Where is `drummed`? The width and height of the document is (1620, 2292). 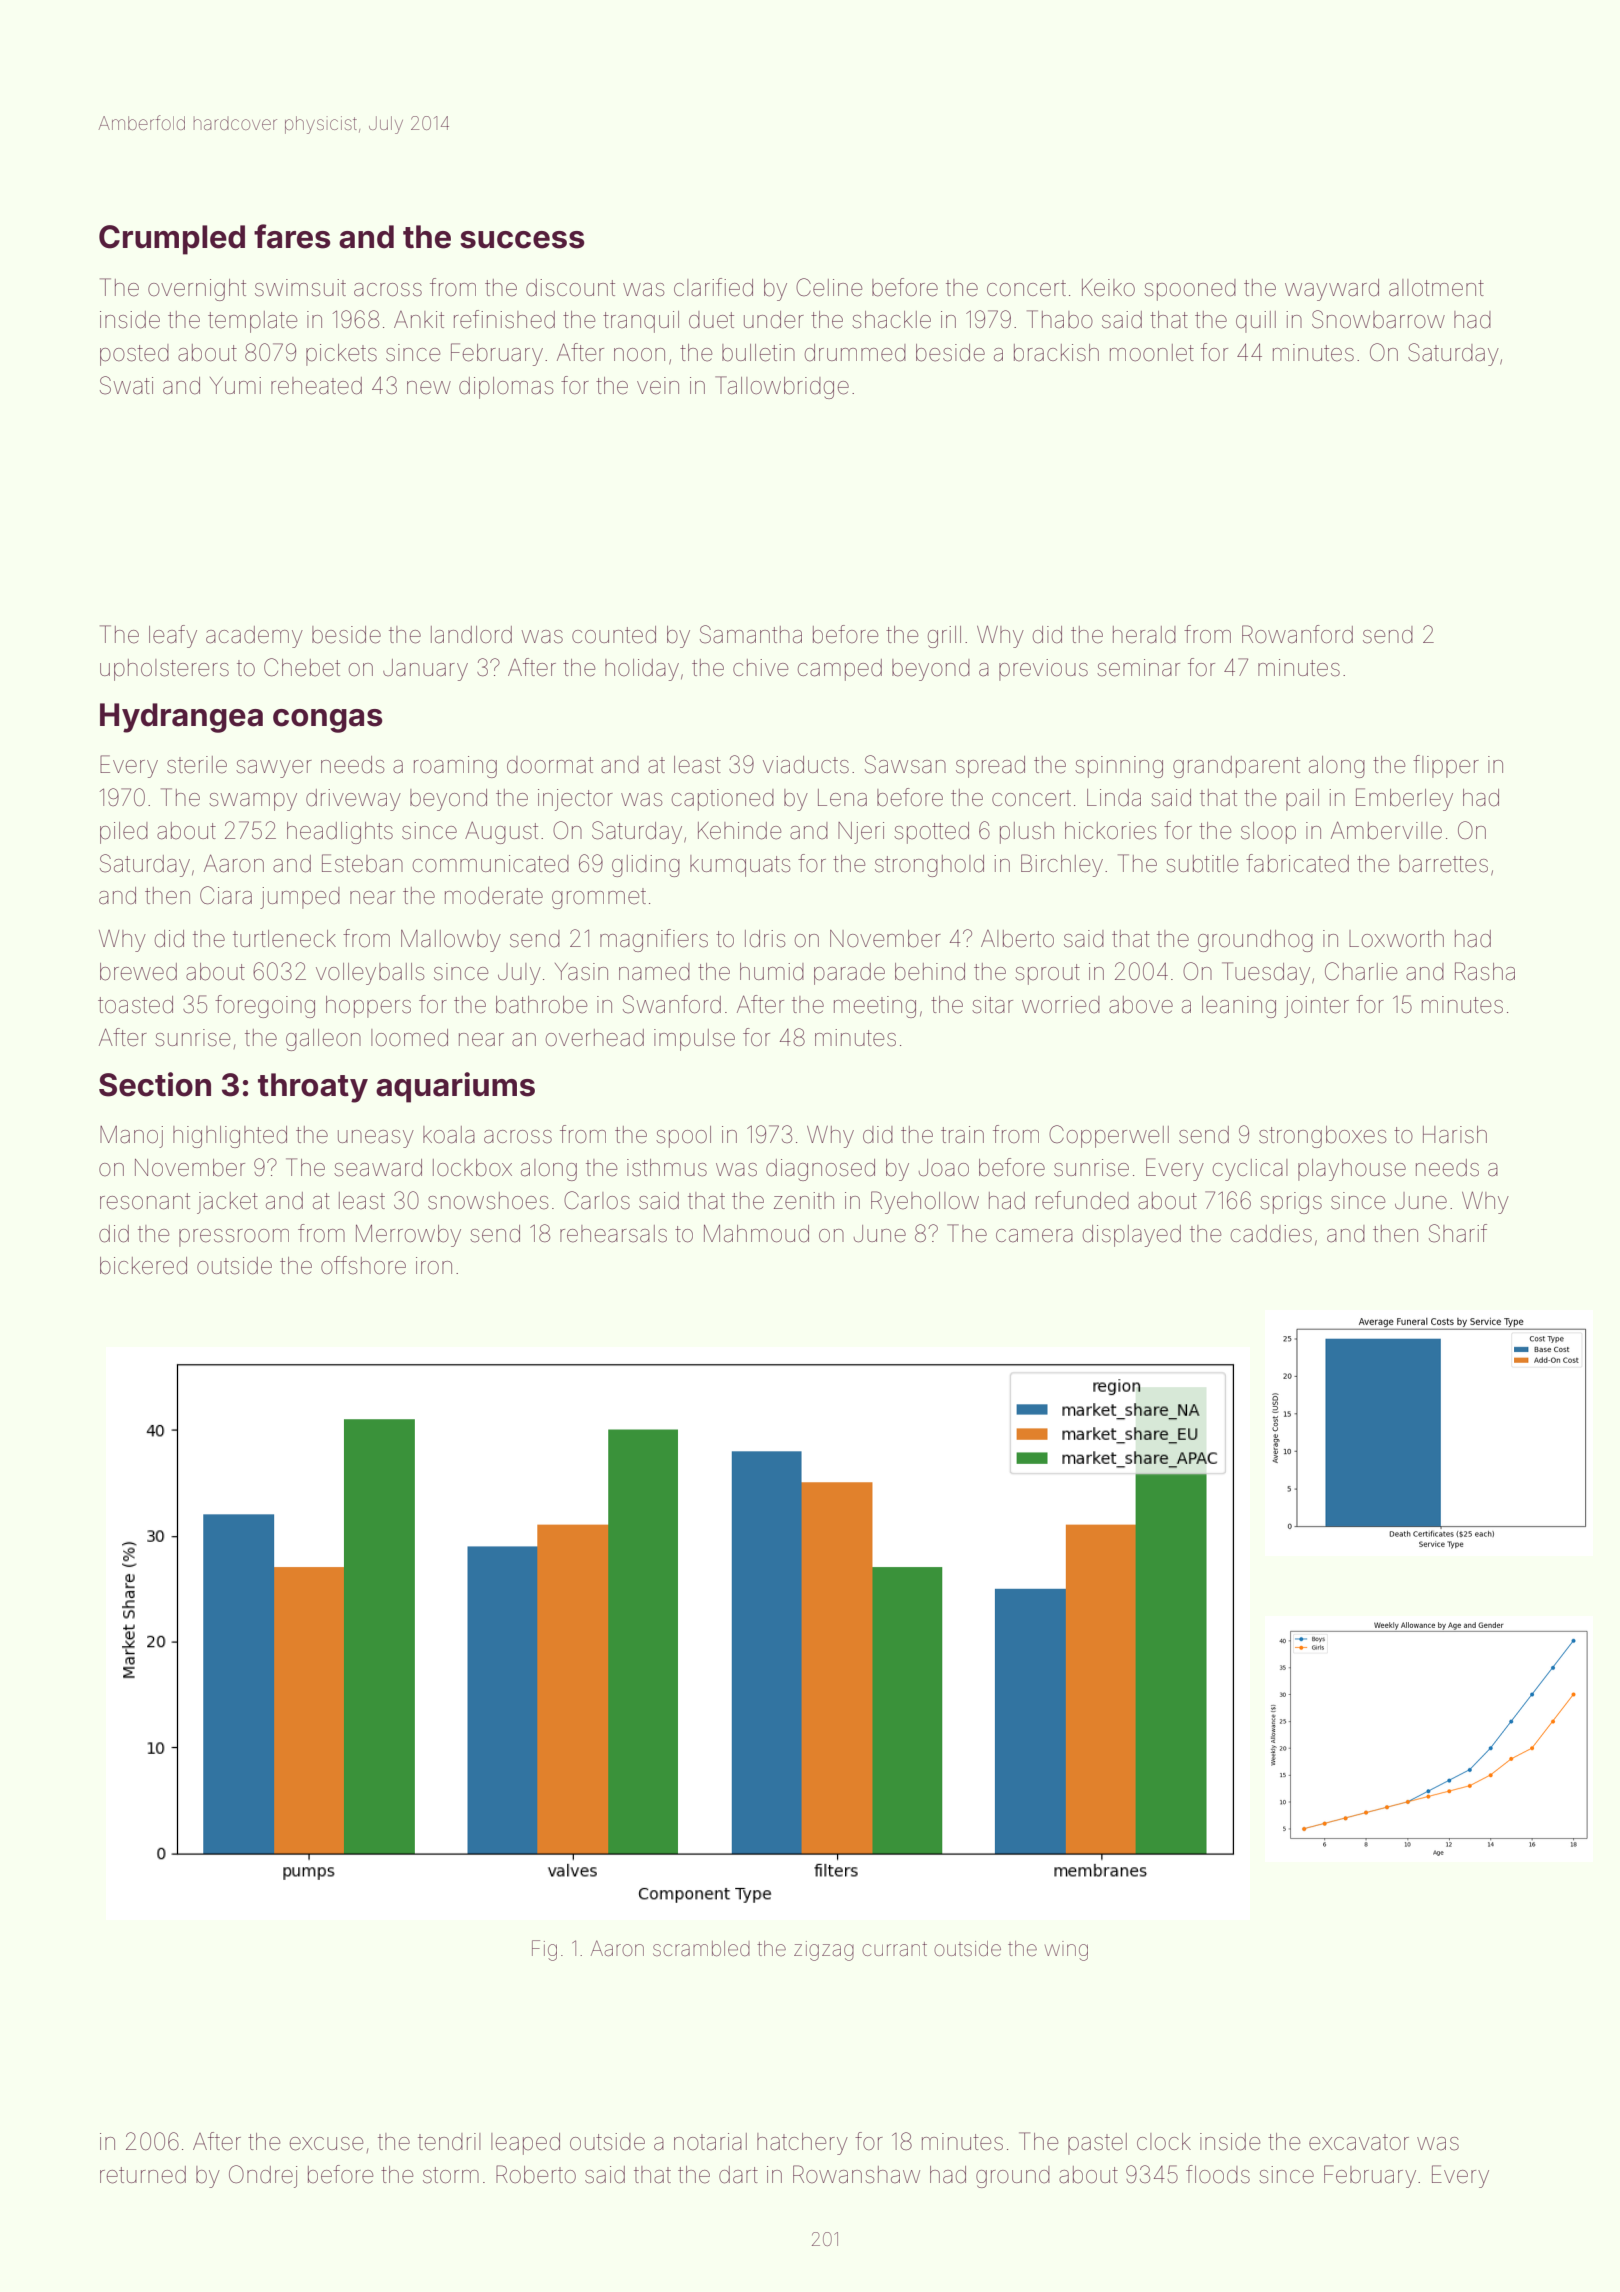 drummed is located at coordinates (855, 353).
